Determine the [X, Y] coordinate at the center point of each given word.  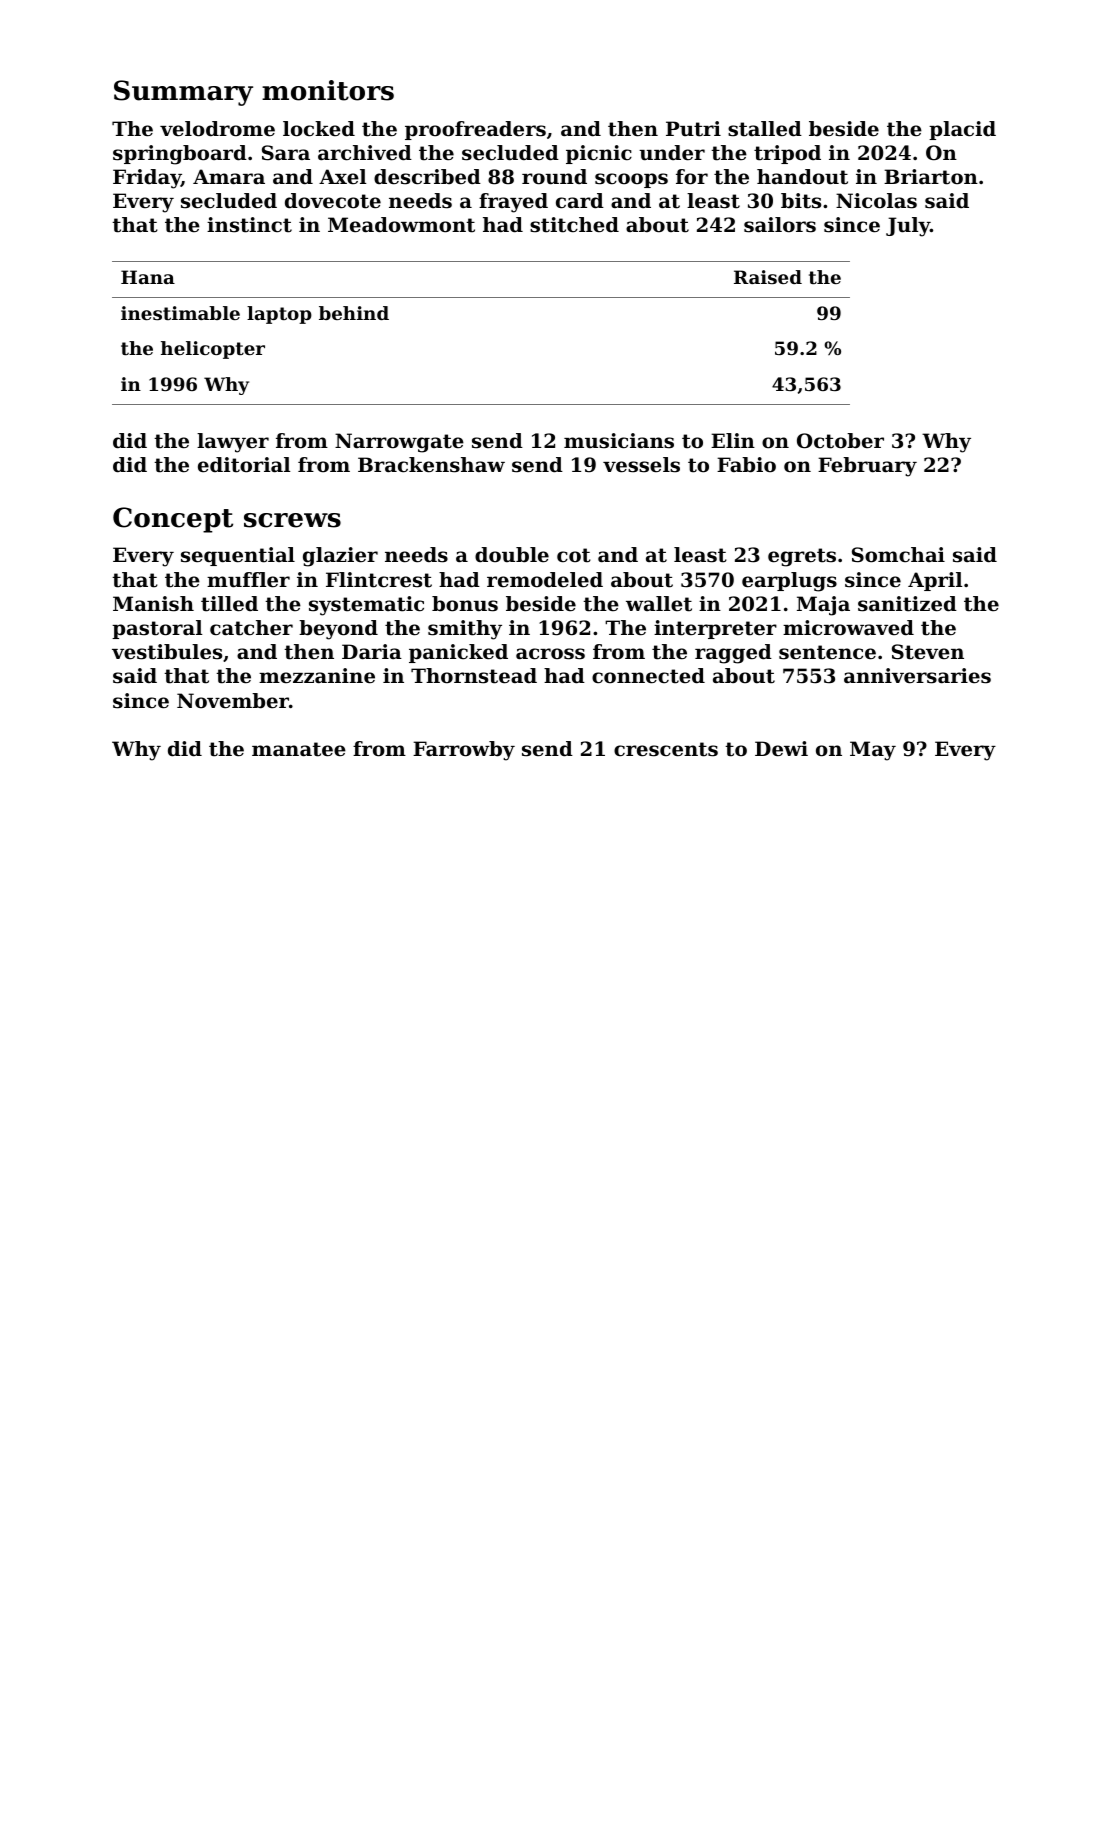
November [233, 701]
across [550, 654]
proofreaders [475, 130]
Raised [768, 277]
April [935, 581]
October [840, 441]
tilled [229, 604]
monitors [328, 90]
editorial [244, 465]
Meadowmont [401, 225]
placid [962, 130]
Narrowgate [399, 443]
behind [354, 313]
